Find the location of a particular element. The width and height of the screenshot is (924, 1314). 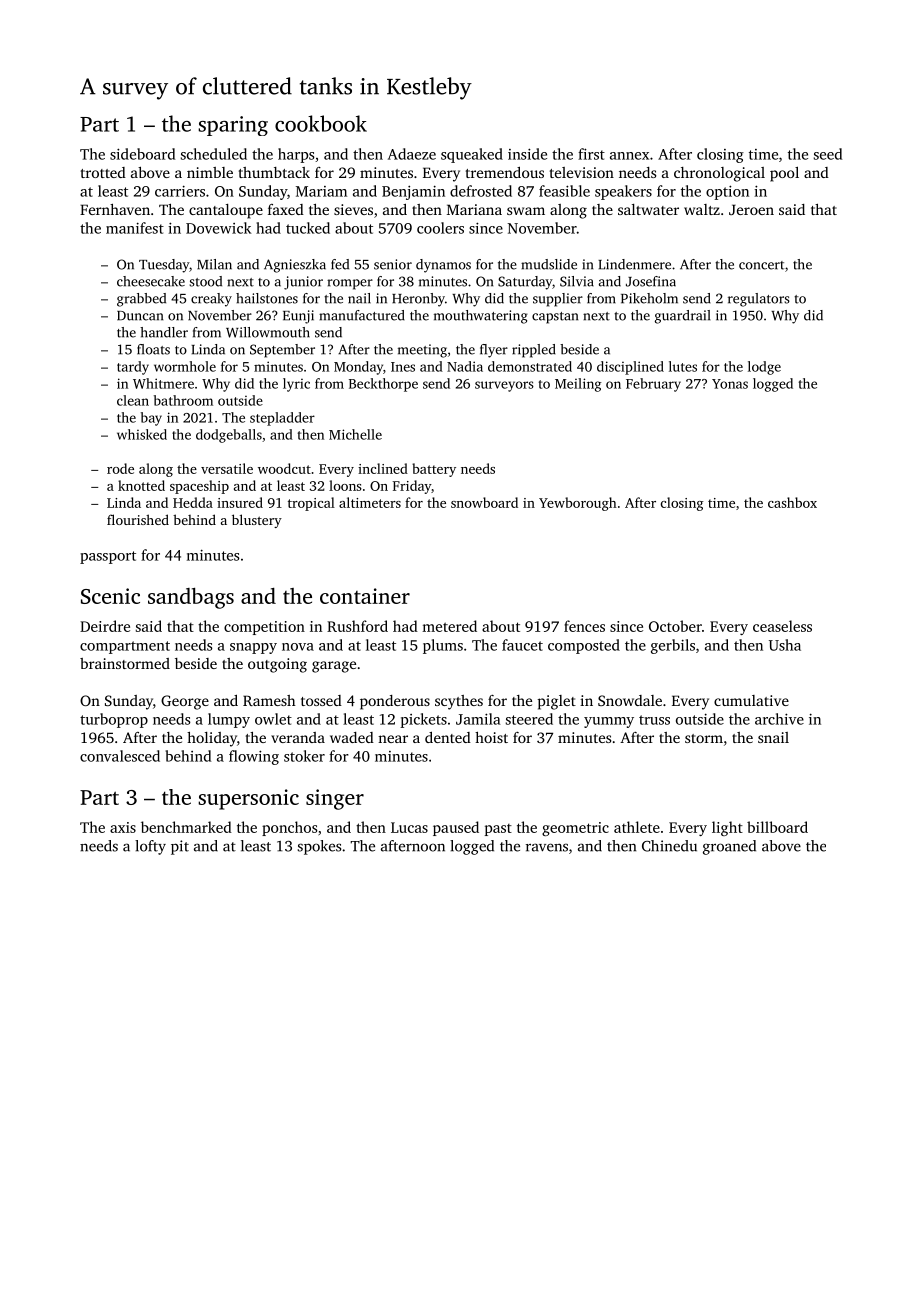

inside is located at coordinates (527, 154).
